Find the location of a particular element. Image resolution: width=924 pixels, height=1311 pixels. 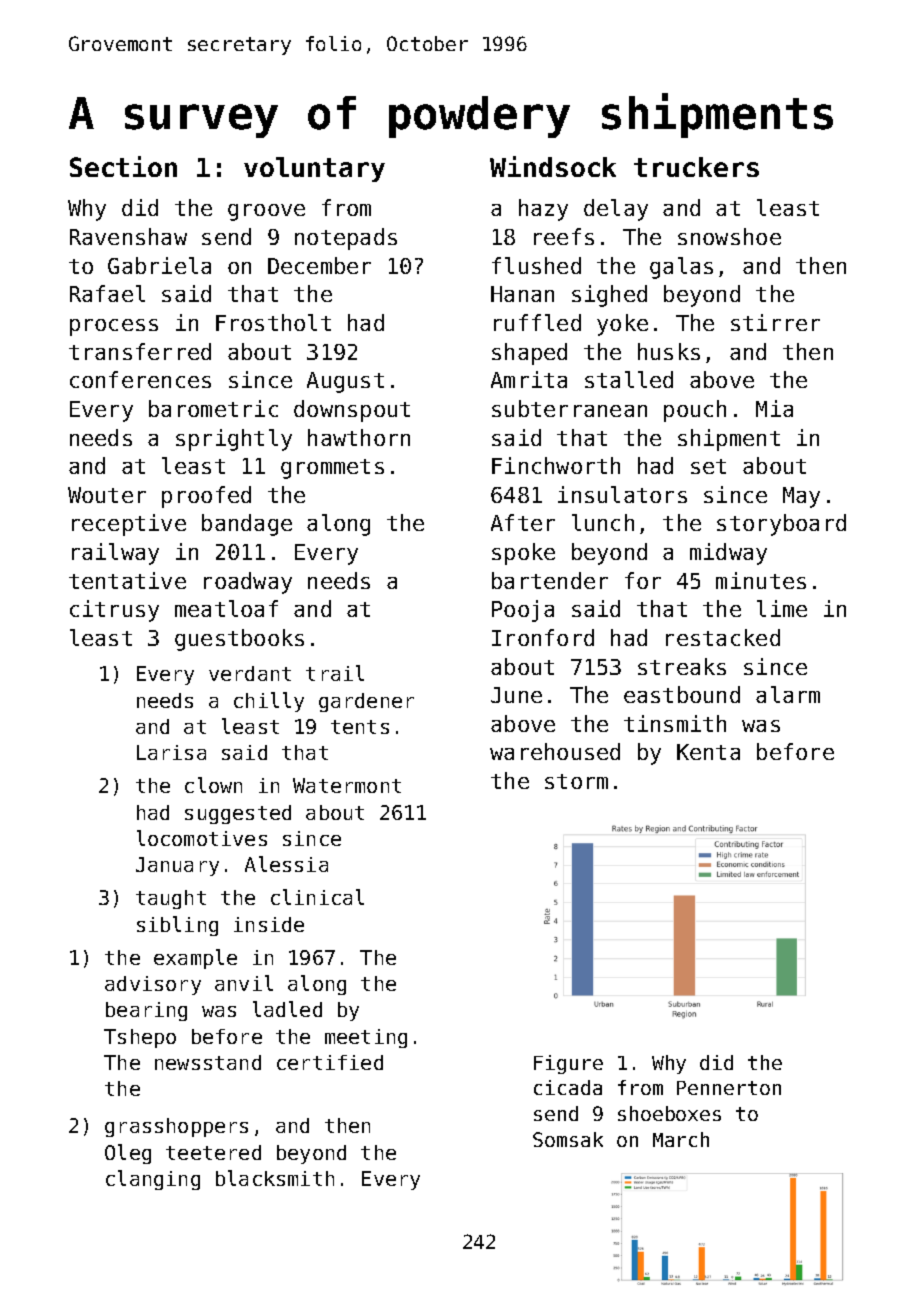

tents is located at coordinates (360, 727).
